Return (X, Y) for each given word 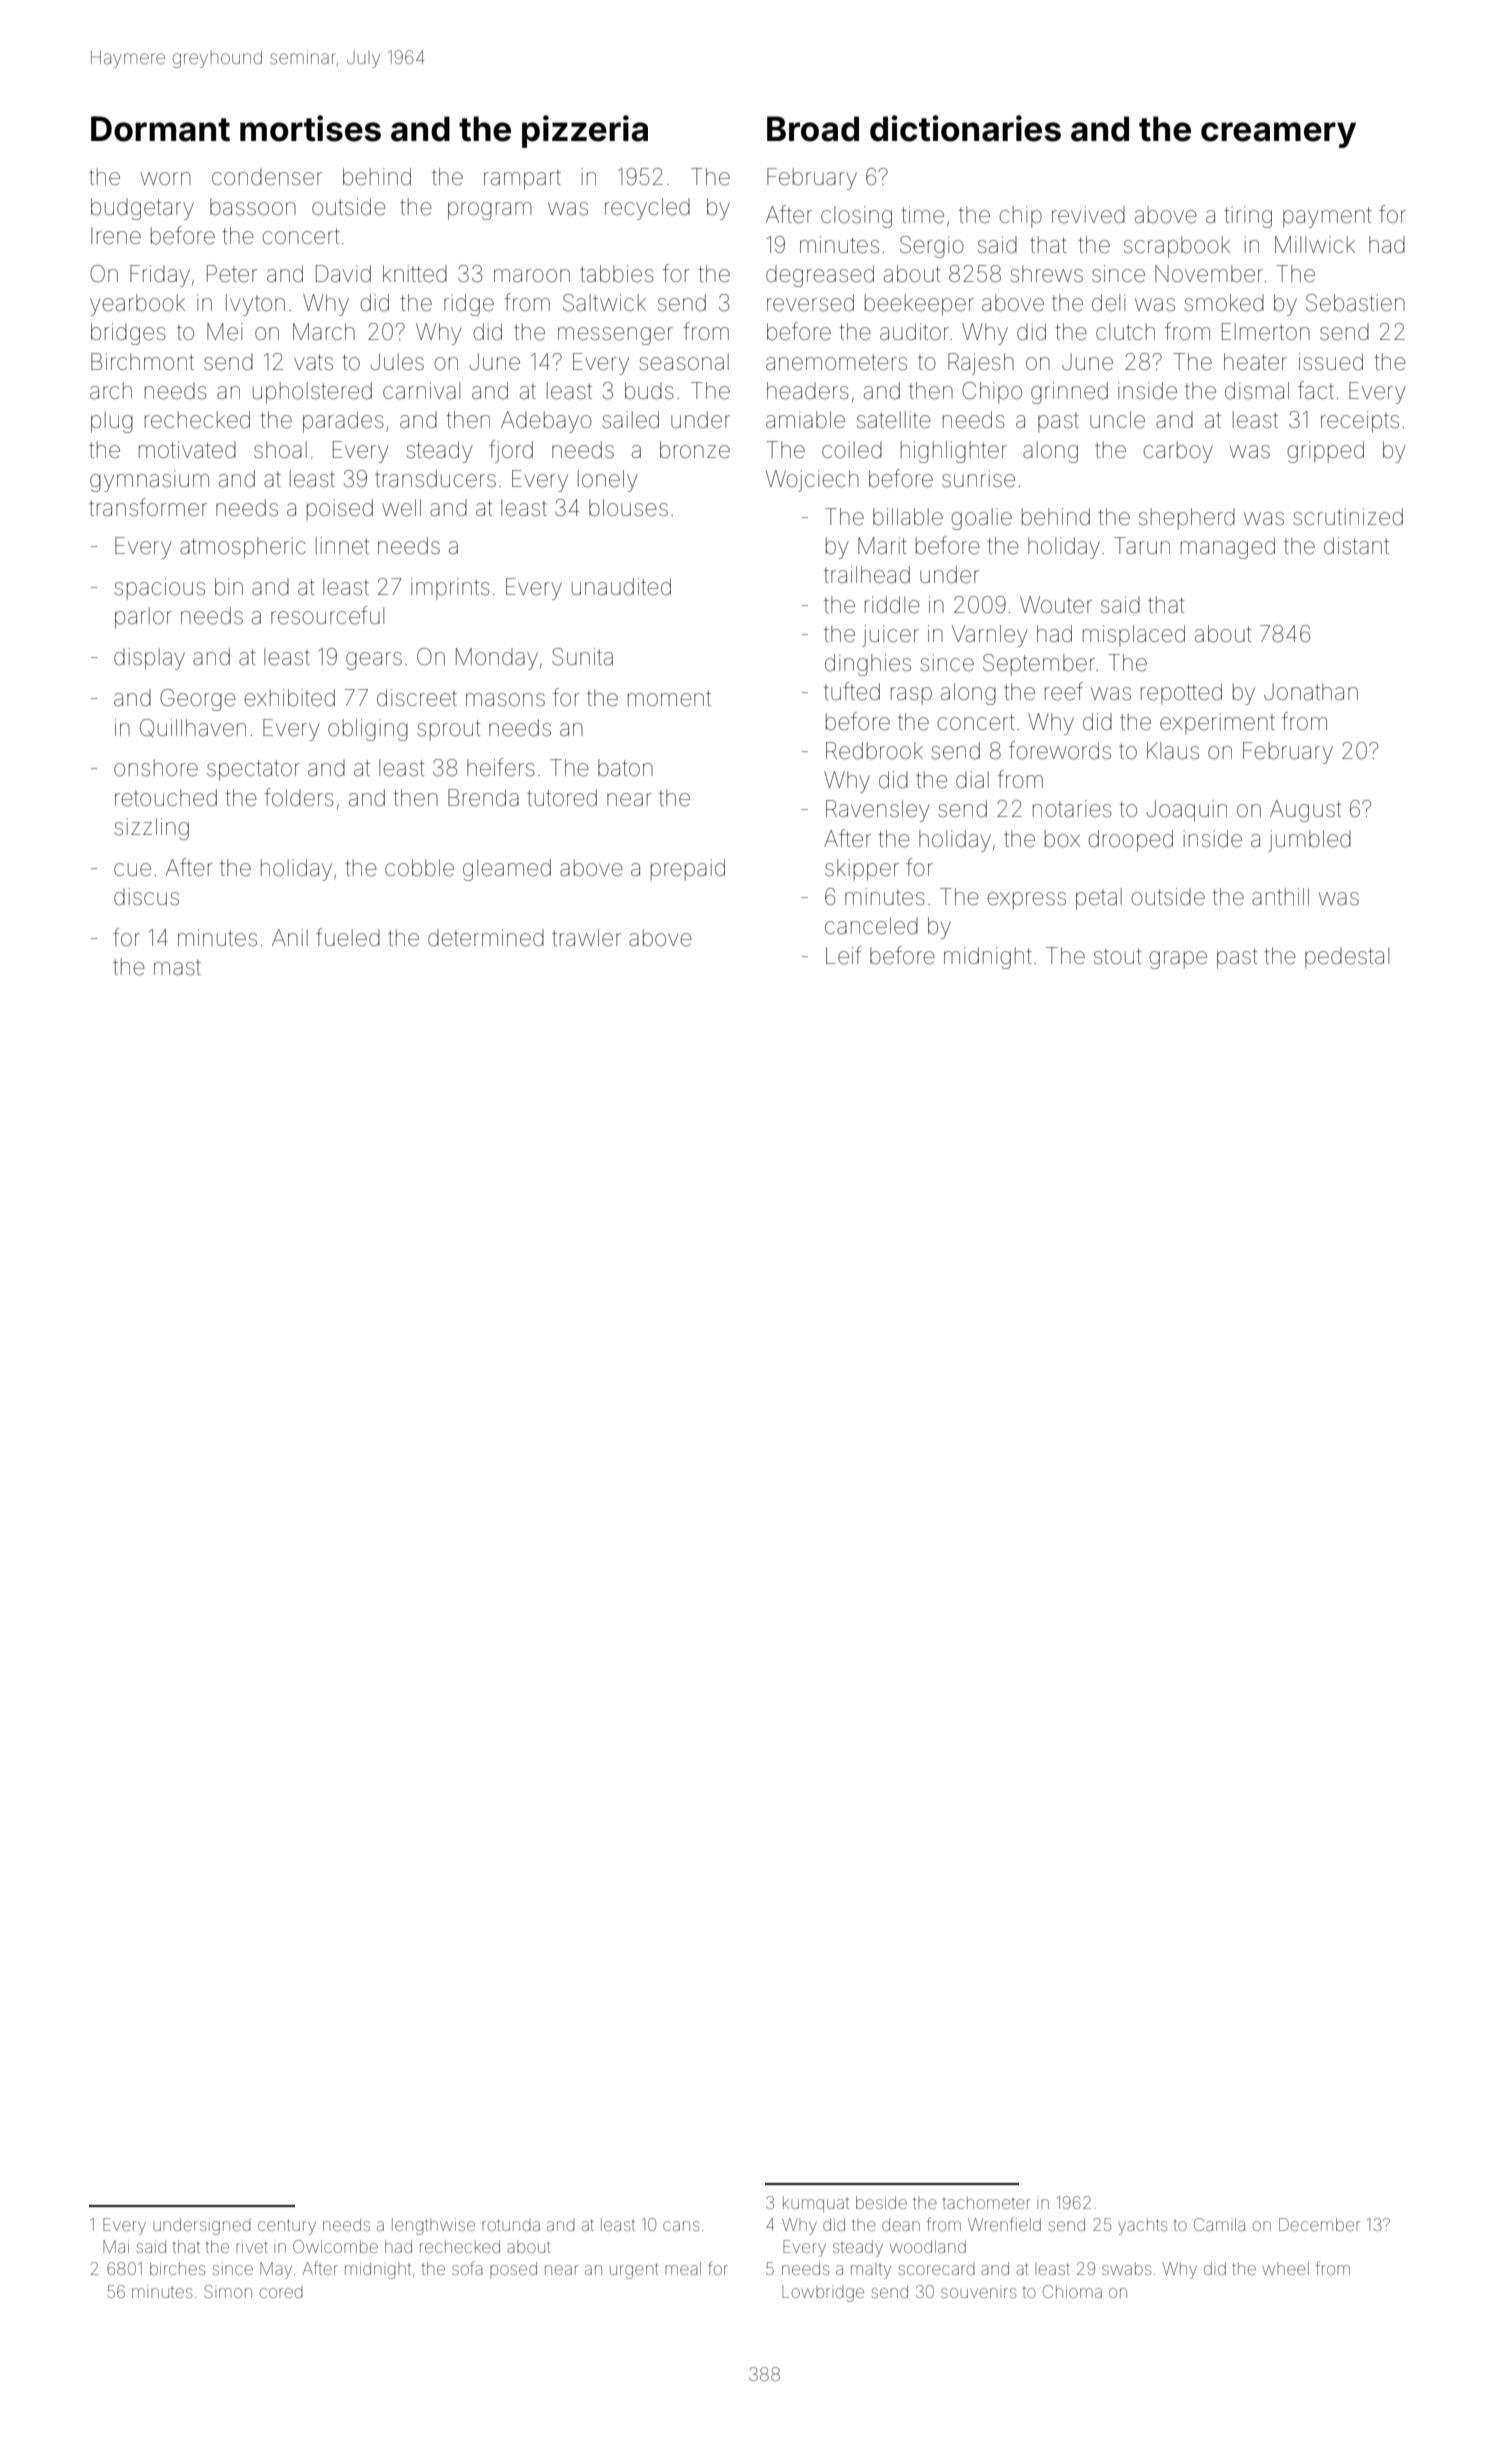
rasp (911, 696)
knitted (415, 274)
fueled (348, 937)
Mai (116, 2246)
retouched (166, 798)
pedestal (1347, 958)
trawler (586, 938)
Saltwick (604, 303)
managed (1228, 548)
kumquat (816, 2204)
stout (1118, 956)
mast (177, 968)
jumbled (1309, 841)
